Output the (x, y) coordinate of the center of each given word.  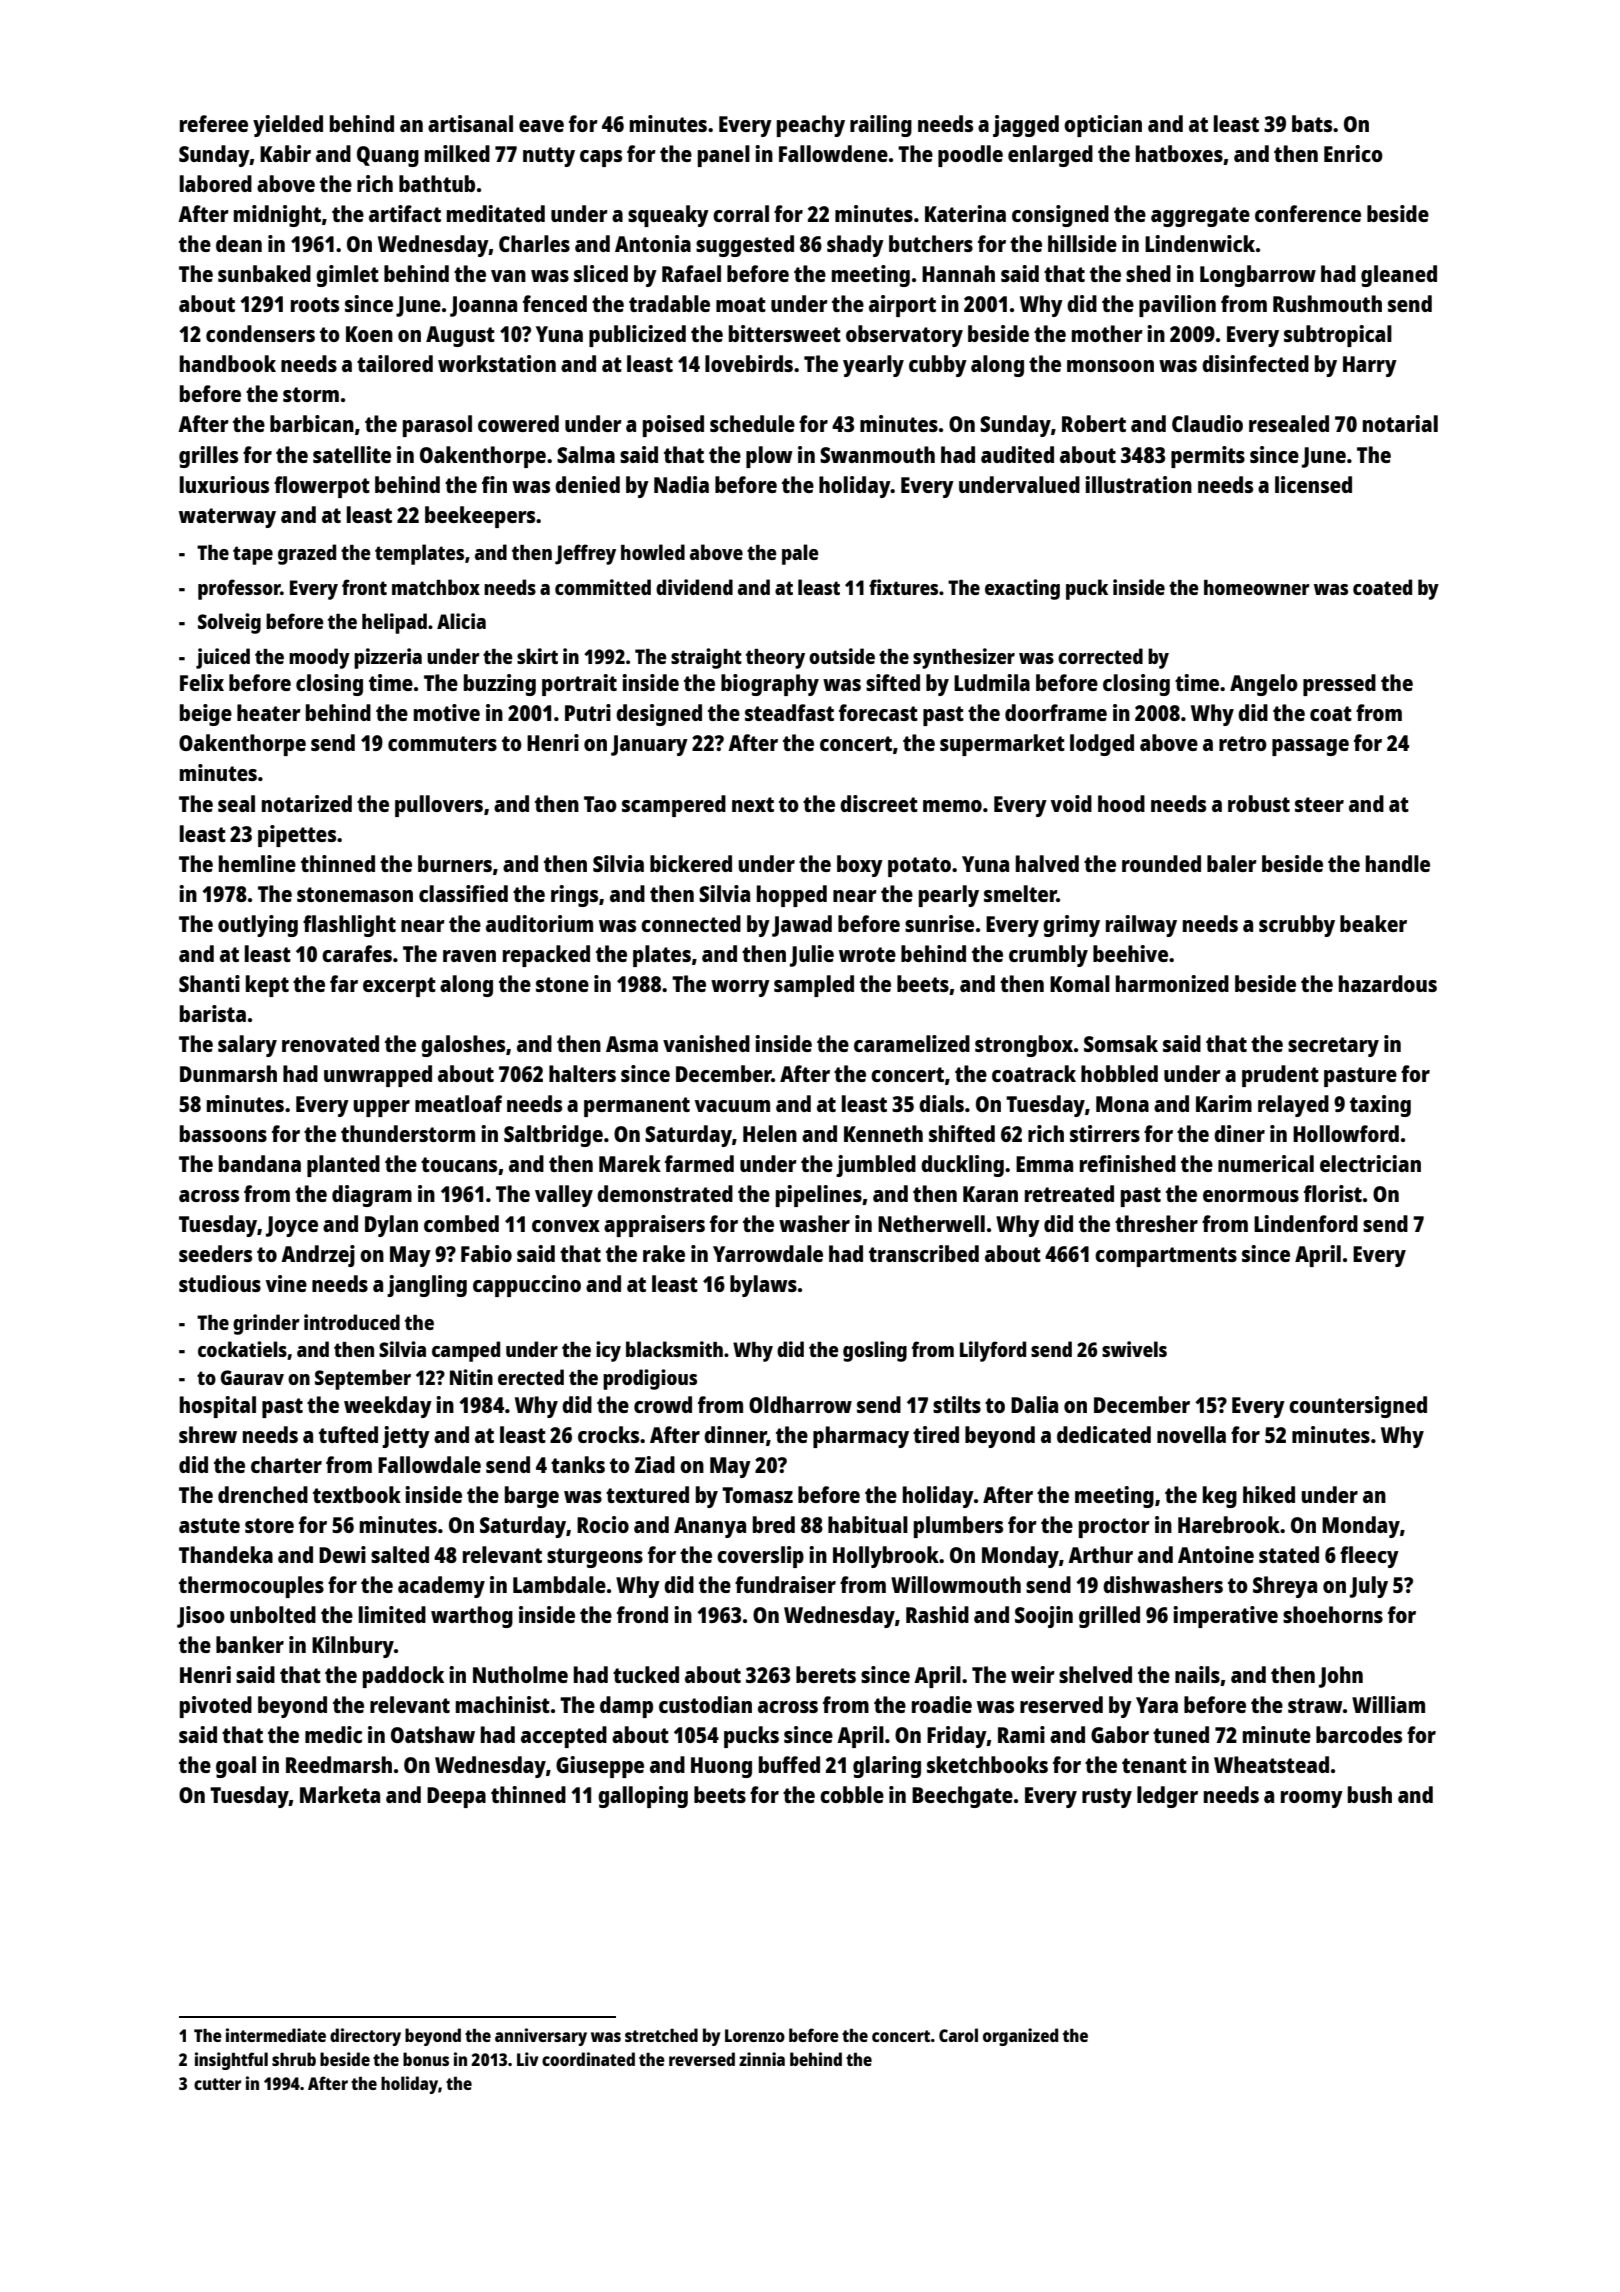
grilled (1109, 1617)
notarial (1400, 423)
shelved (1095, 1674)
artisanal (470, 123)
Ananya (710, 1527)
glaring (887, 1767)
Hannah (958, 273)
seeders (215, 1253)
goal (236, 1767)
